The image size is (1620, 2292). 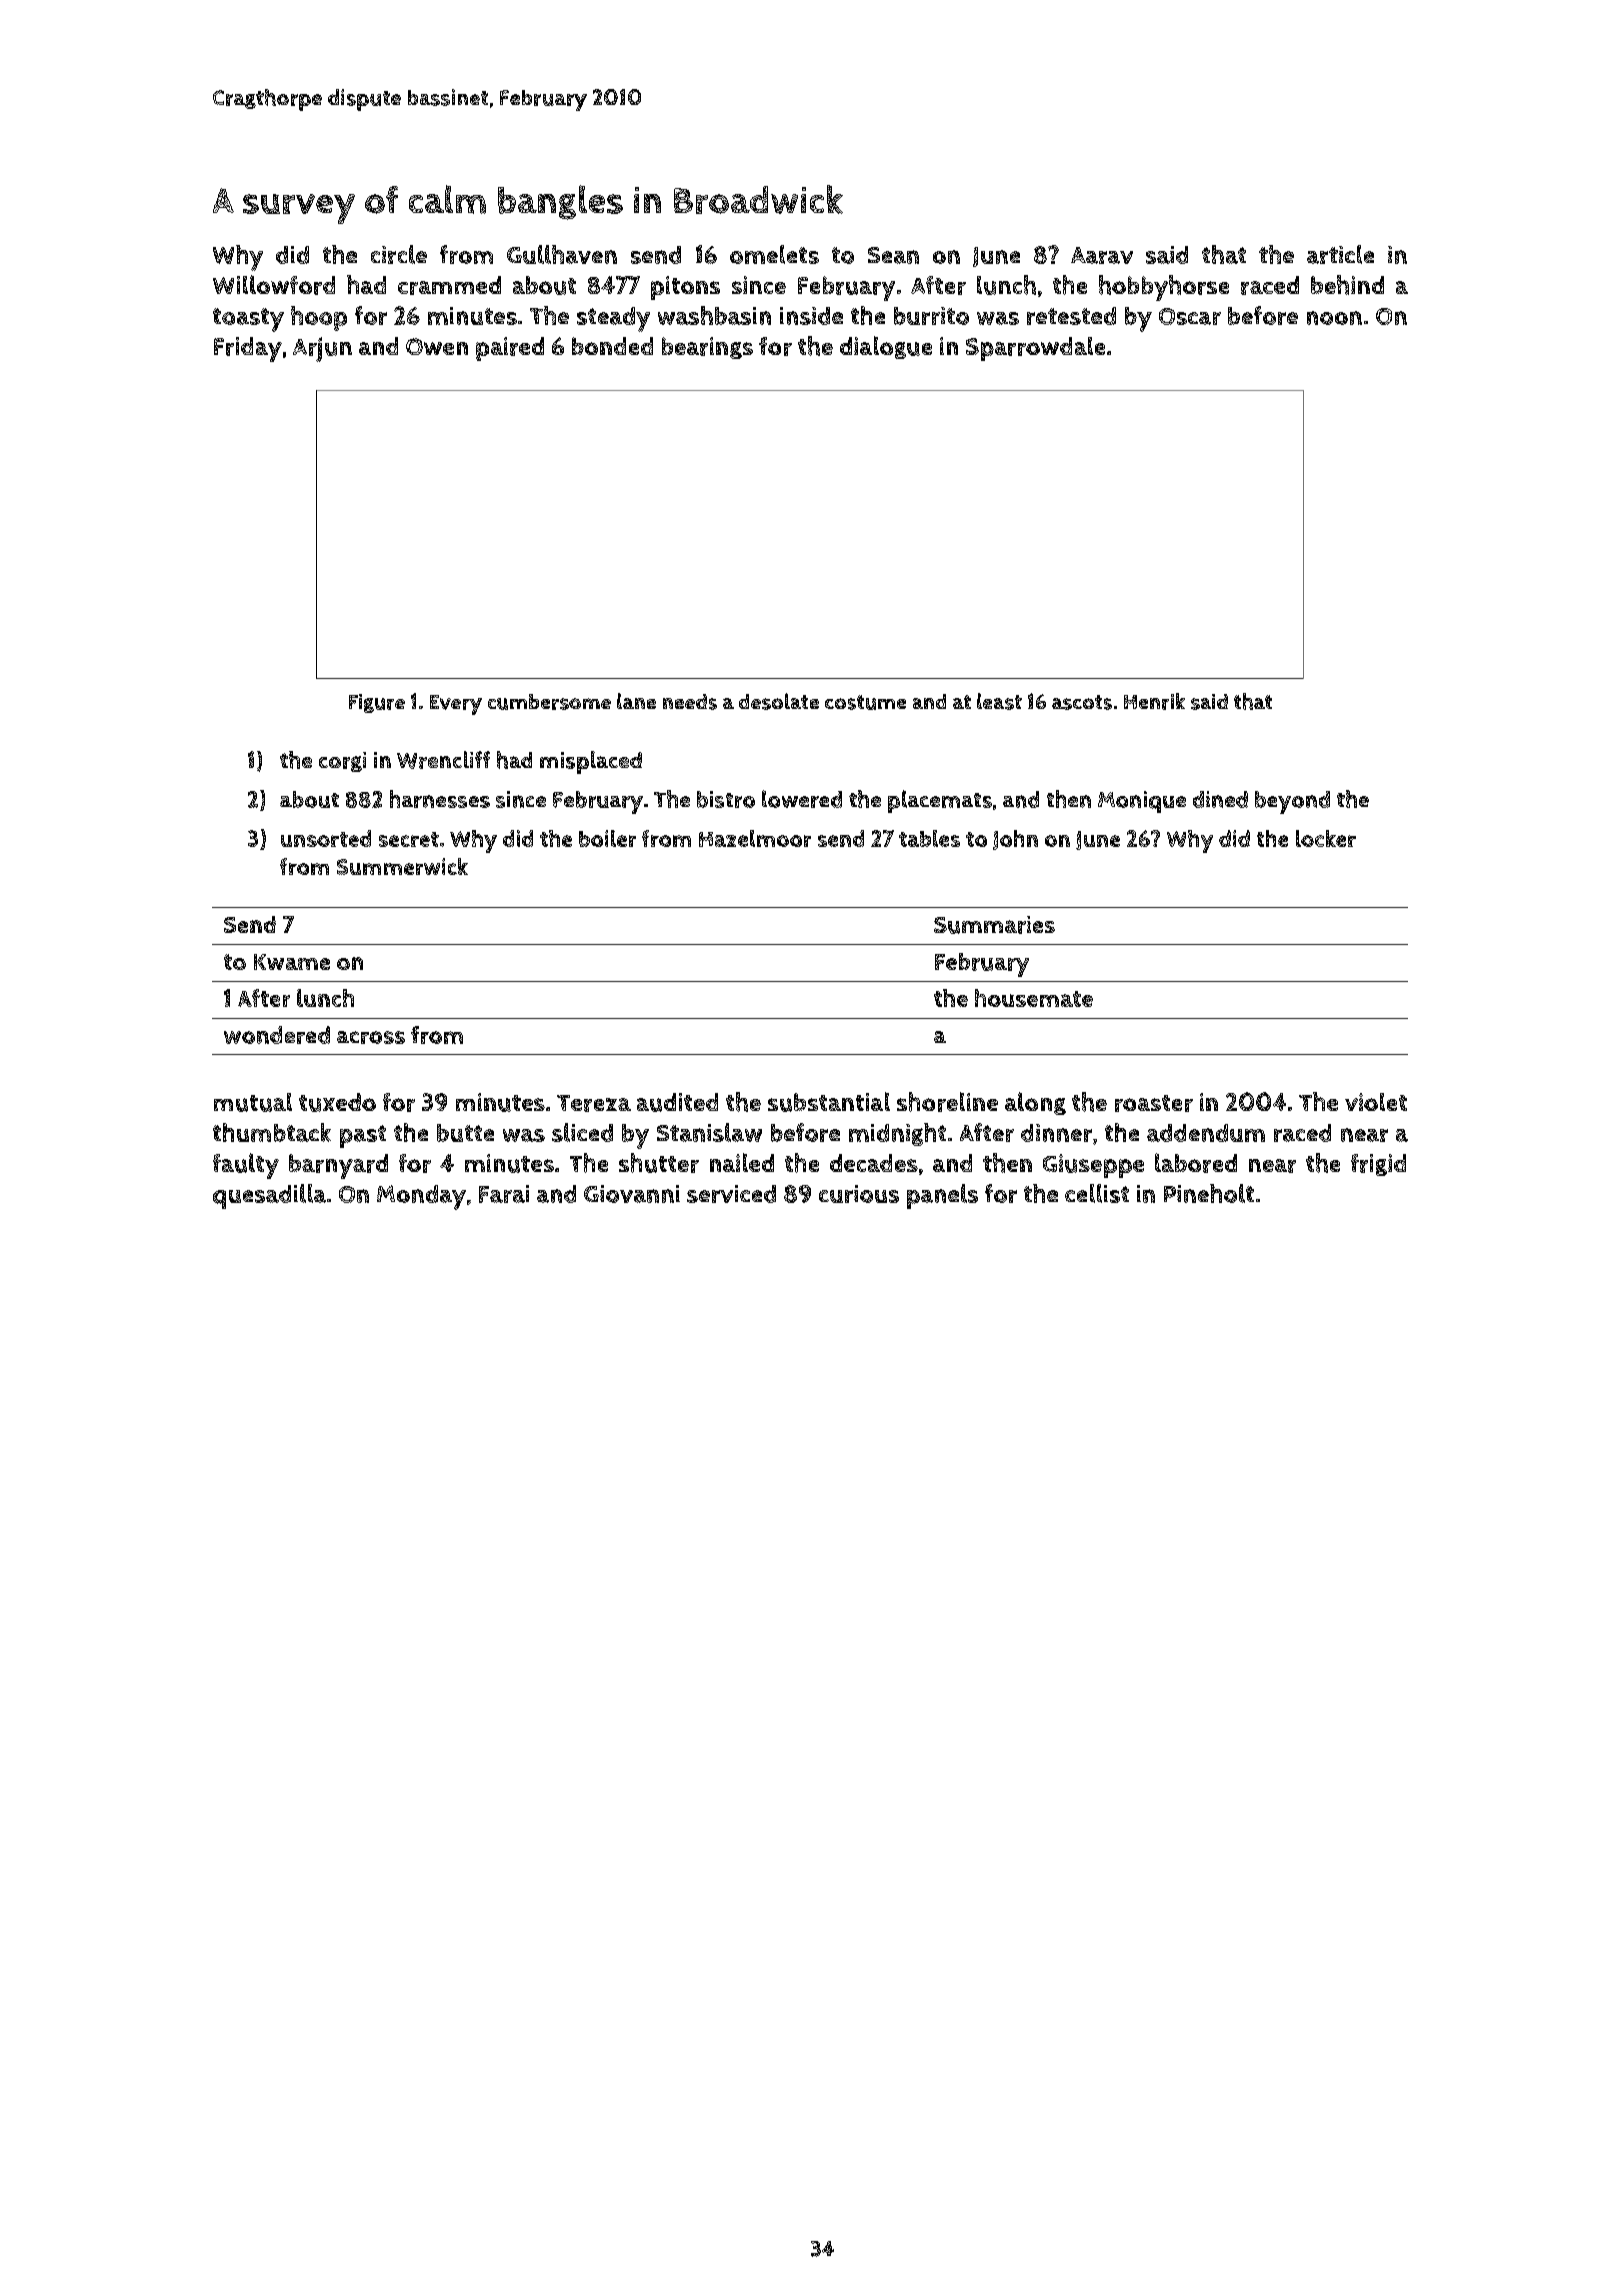 What do you see at coordinates (632, 1194) in the page?
I see `Giovanni` at bounding box center [632, 1194].
